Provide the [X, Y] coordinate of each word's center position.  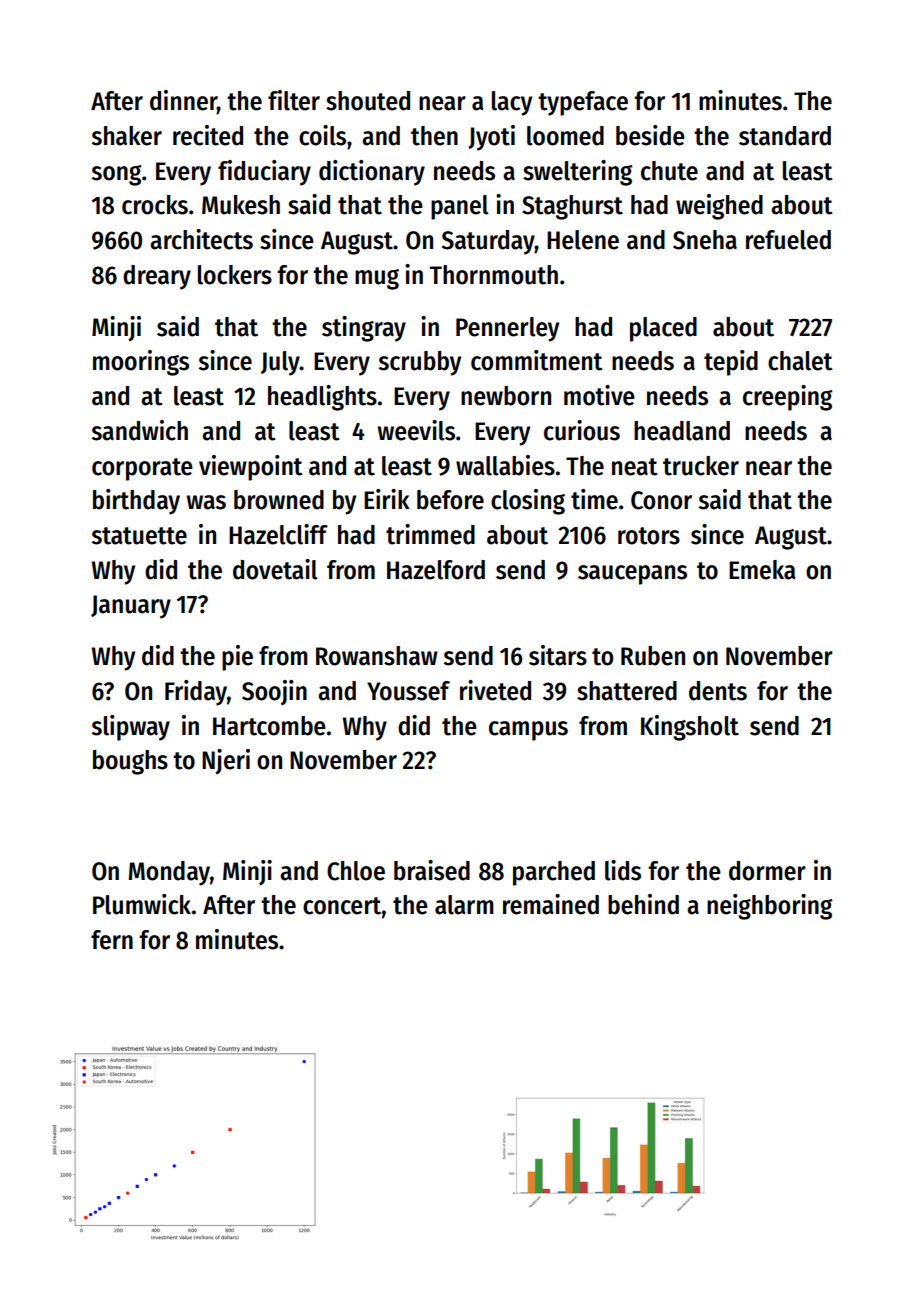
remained [551, 904]
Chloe [356, 871]
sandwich [140, 430]
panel [460, 207]
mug [377, 279]
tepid [731, 363]
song [116, 175]
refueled [788, 240]
